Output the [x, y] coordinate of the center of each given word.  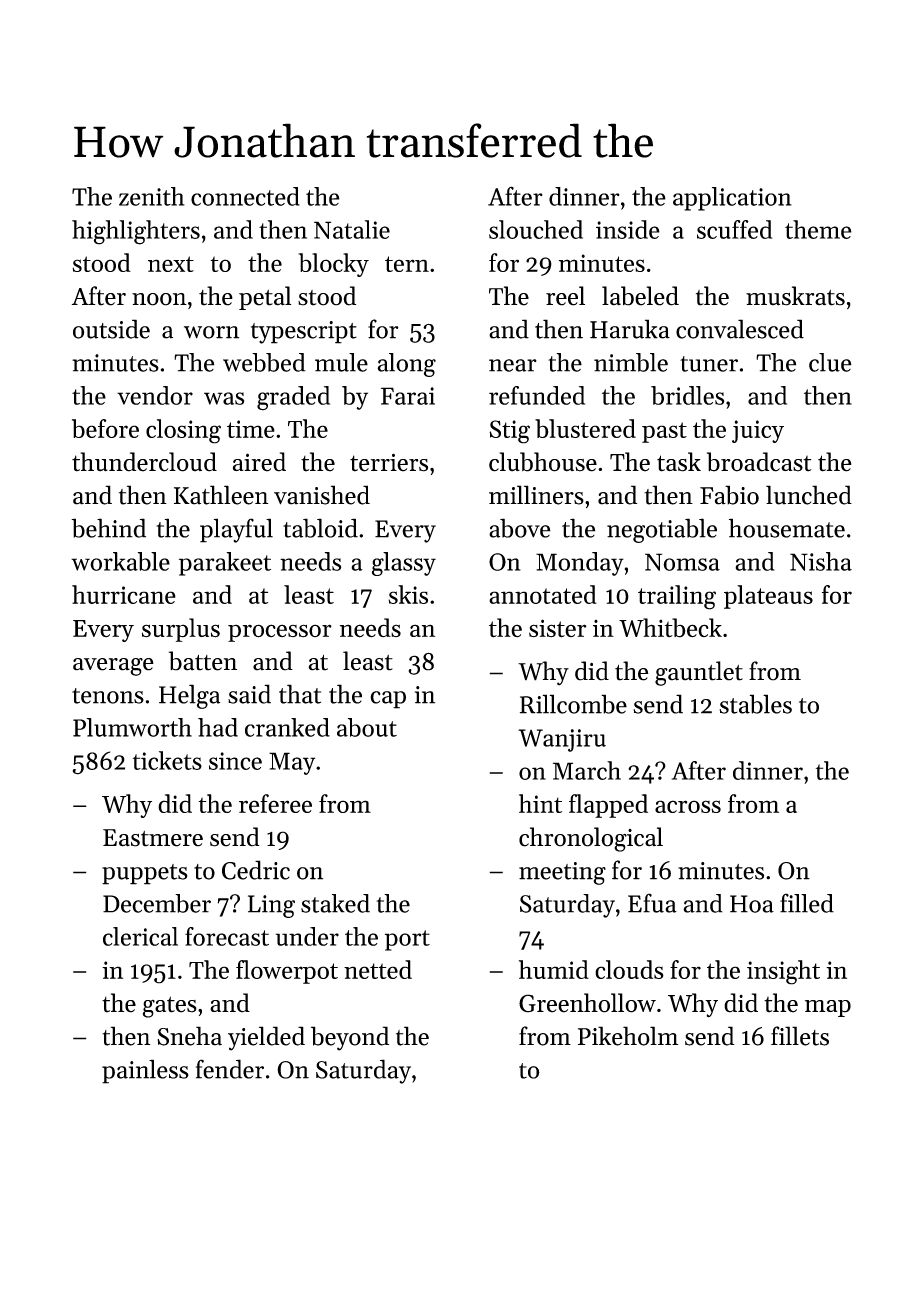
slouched [536, 229]
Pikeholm [628, 1036]
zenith [152, 196]
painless [145, 1071]
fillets [800, 1036]
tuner [709, 364]
